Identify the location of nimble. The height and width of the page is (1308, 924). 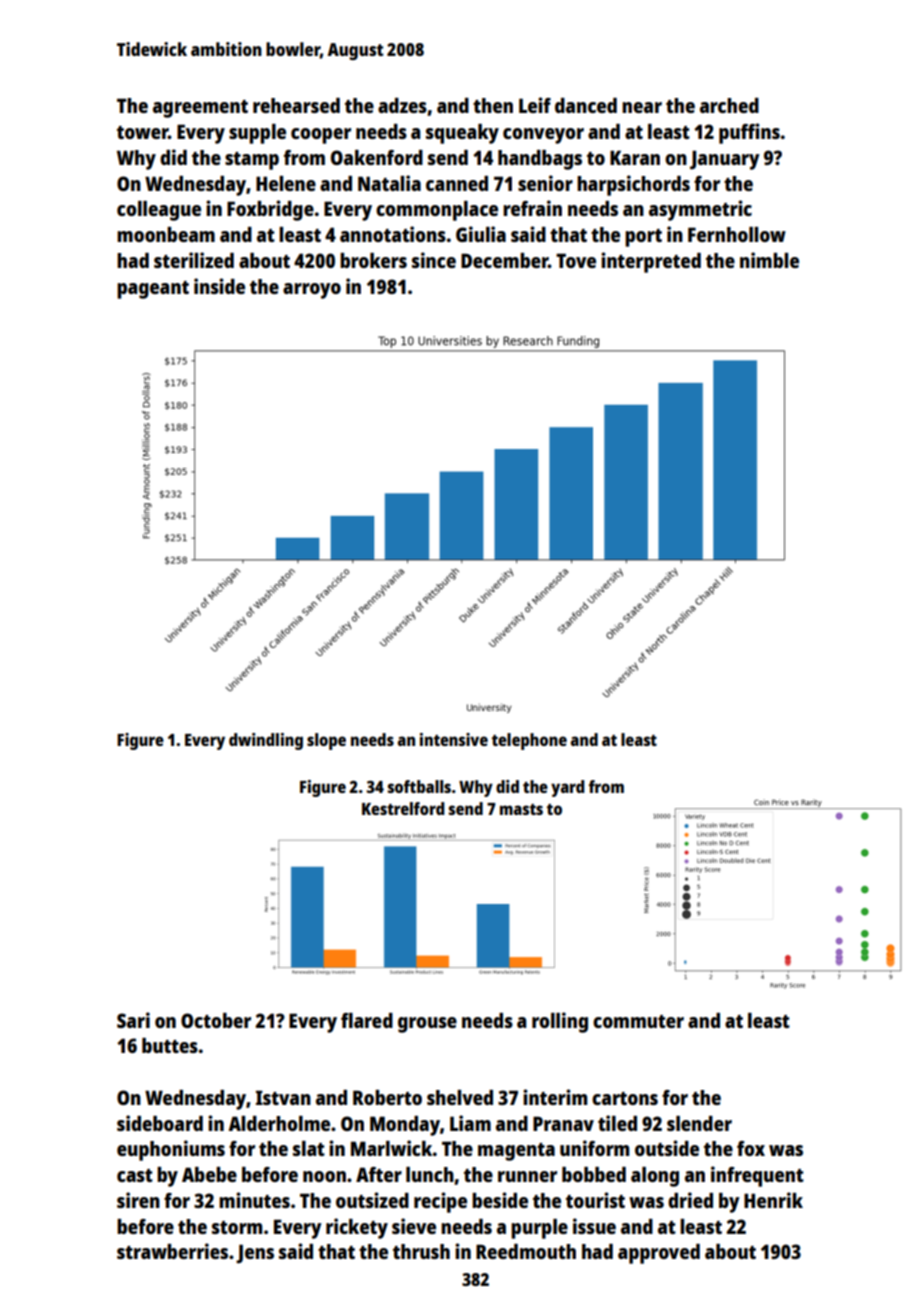
(769, 260).
